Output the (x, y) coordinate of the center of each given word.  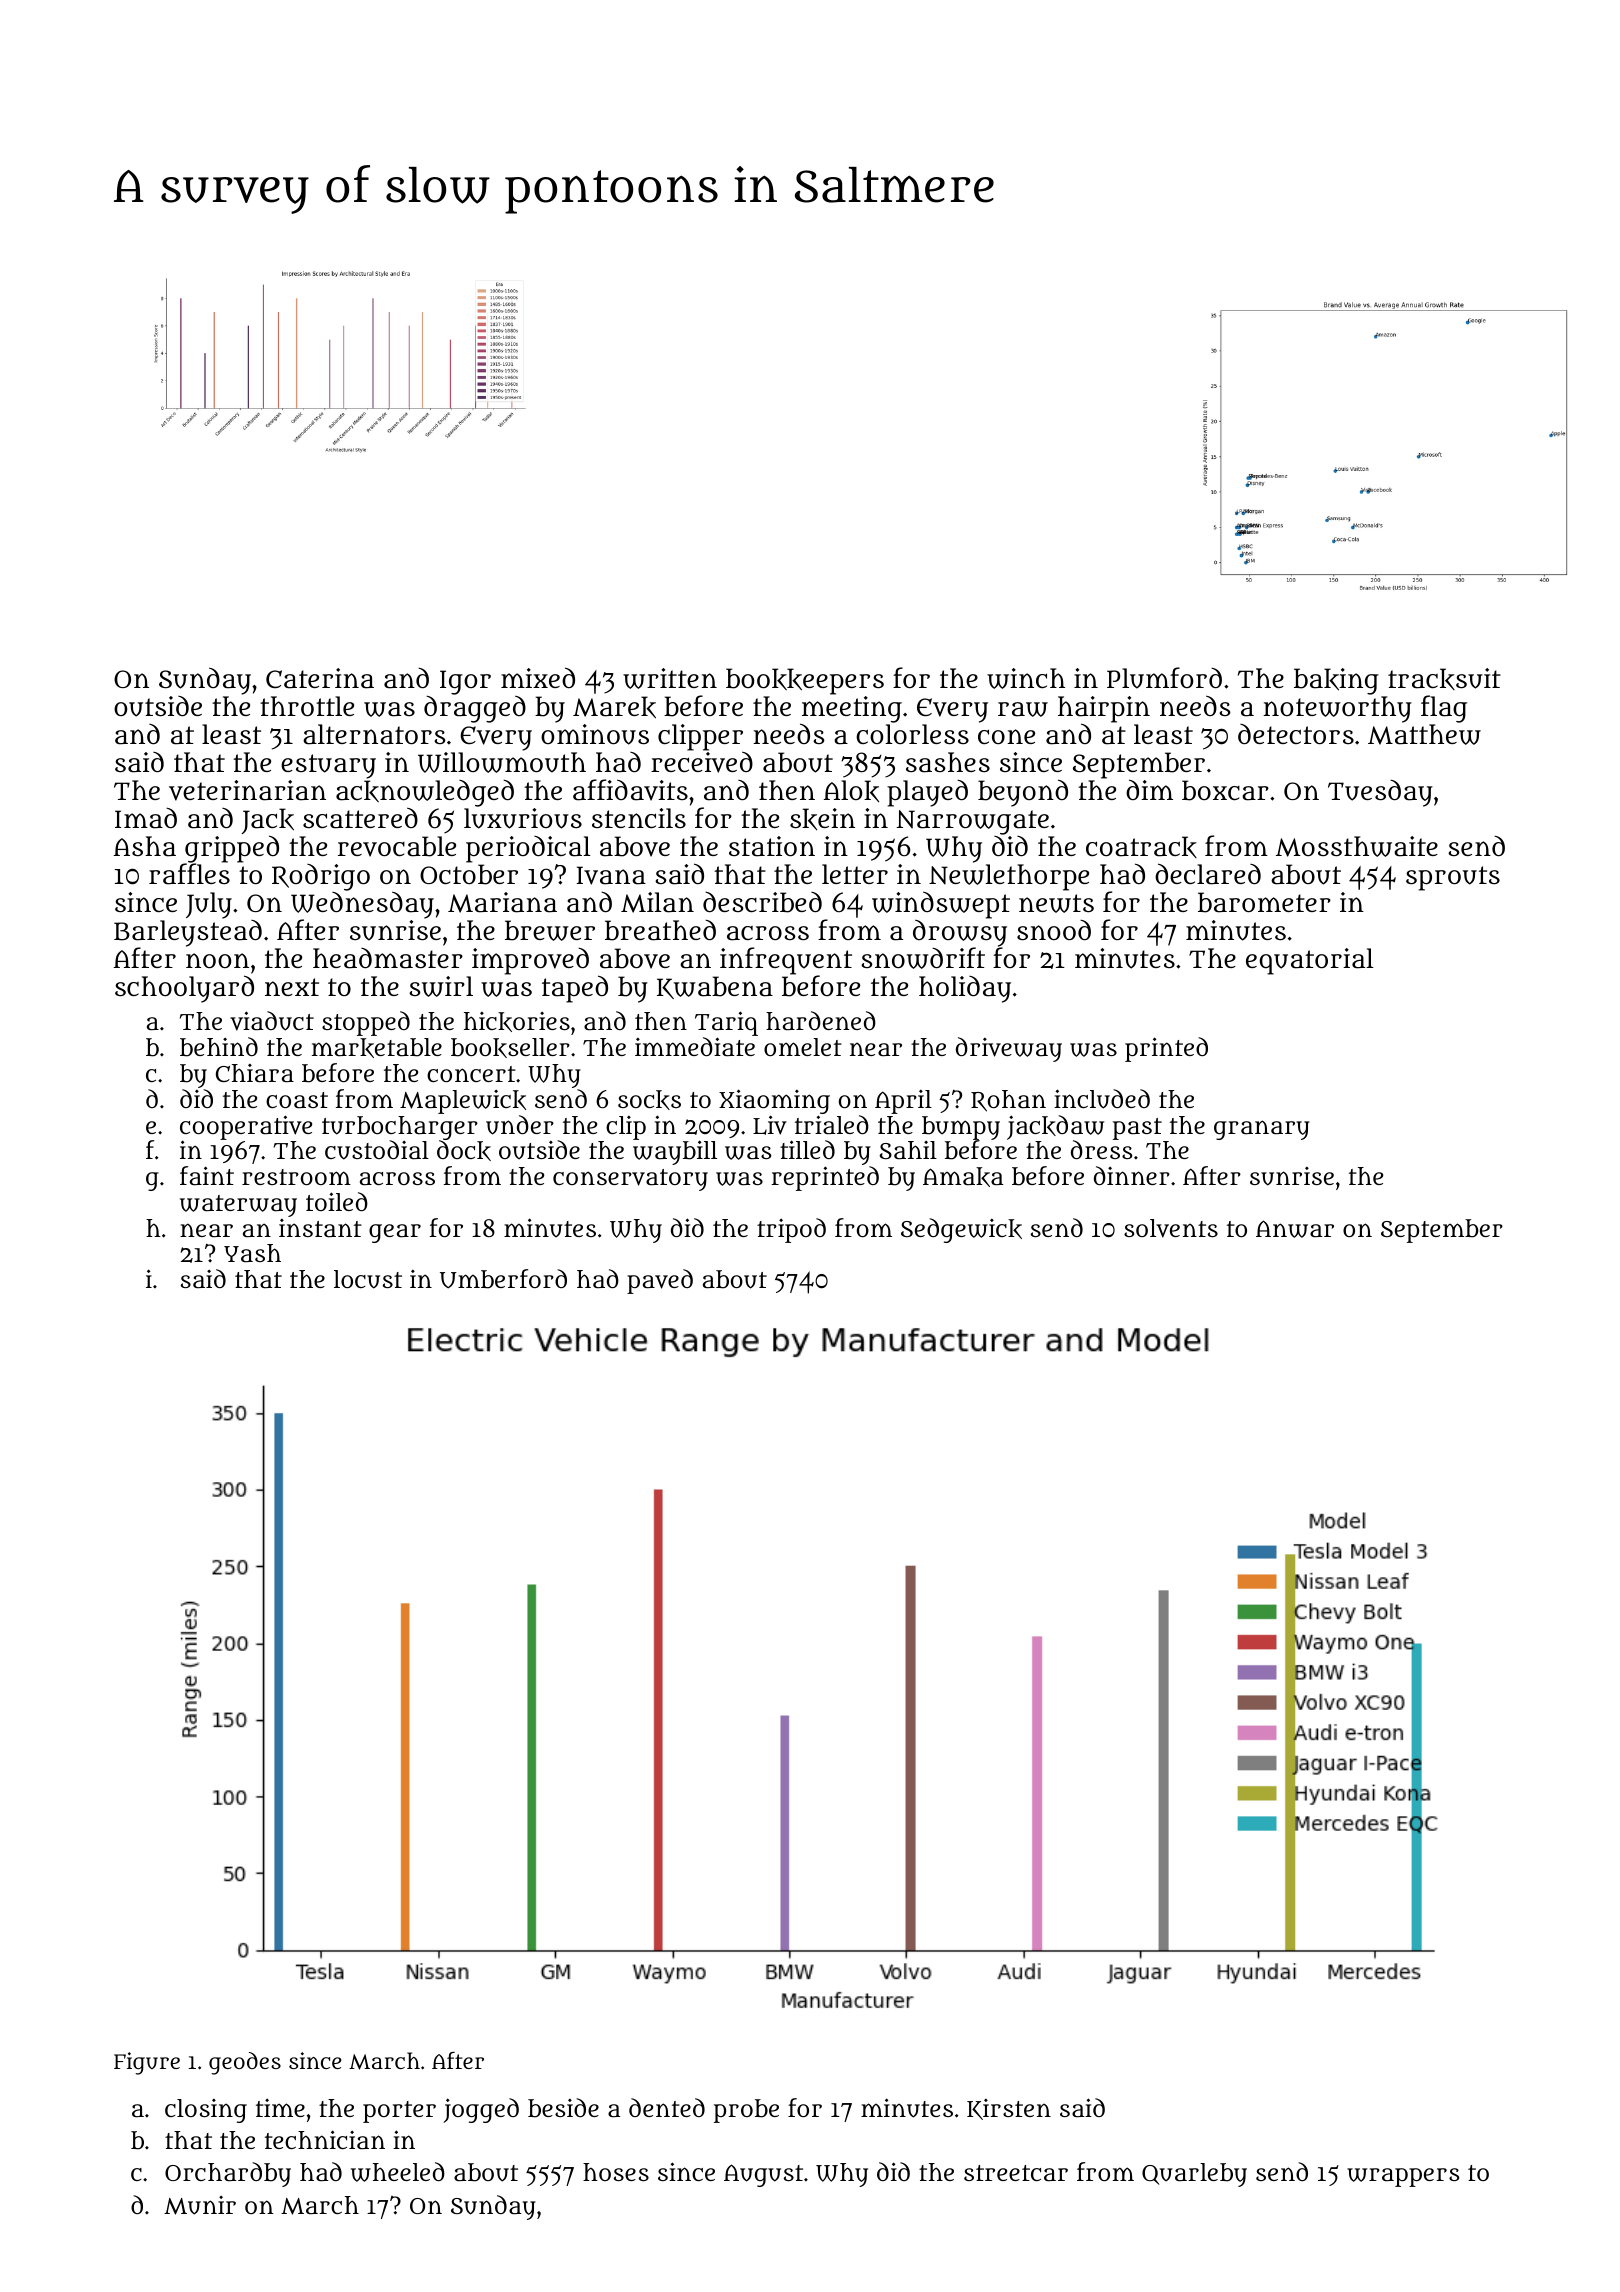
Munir (200, 2205)
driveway (1009, 1049)
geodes (245, 2063)
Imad (146, 818)
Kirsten (1009, 2109)
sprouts (1453, 878)
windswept (941, 905)
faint (207, 1176)
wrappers (1403, 2177)
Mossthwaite (1357, 846)
